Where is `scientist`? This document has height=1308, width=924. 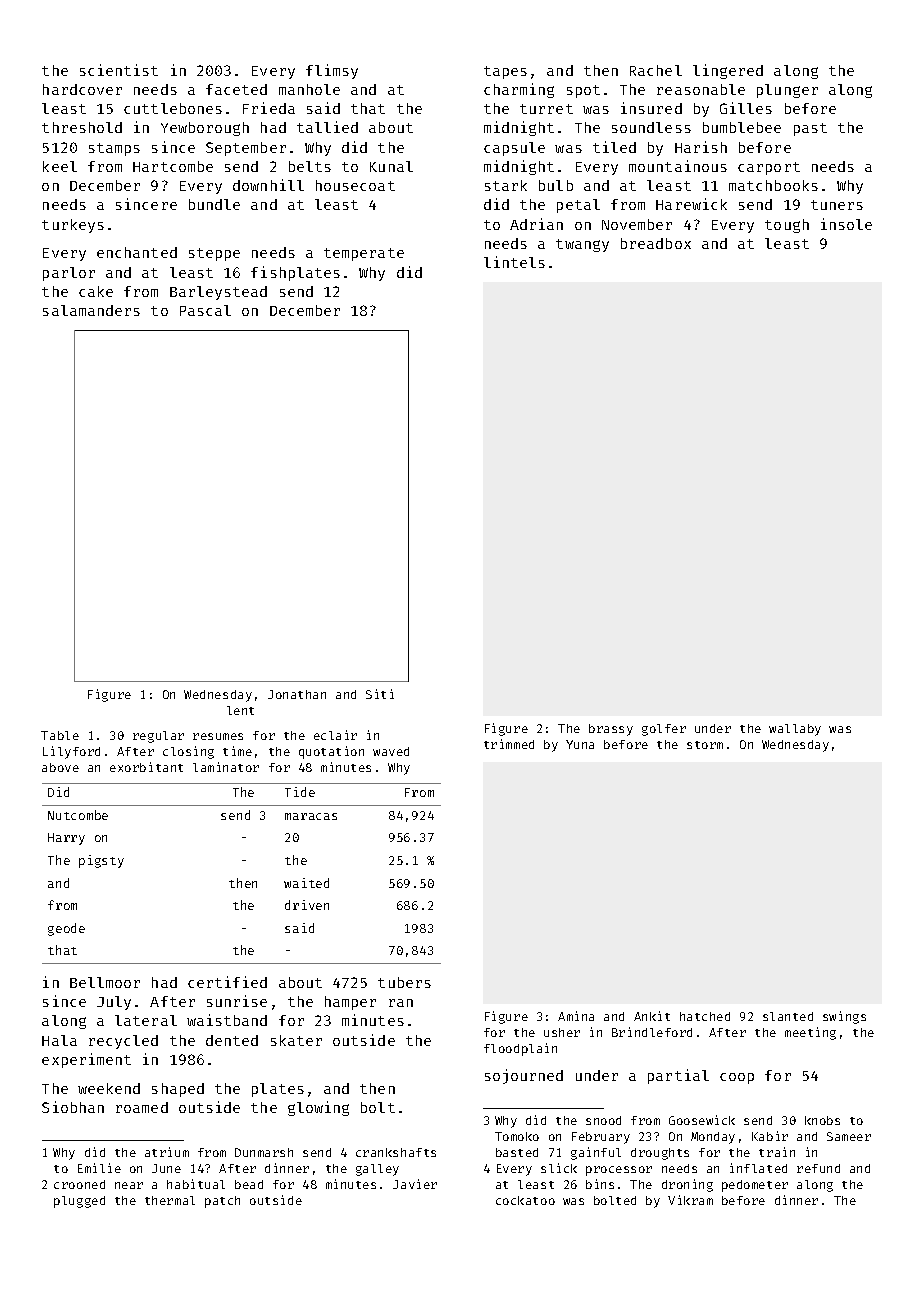
scientist is located at coordinates (119, 70).
